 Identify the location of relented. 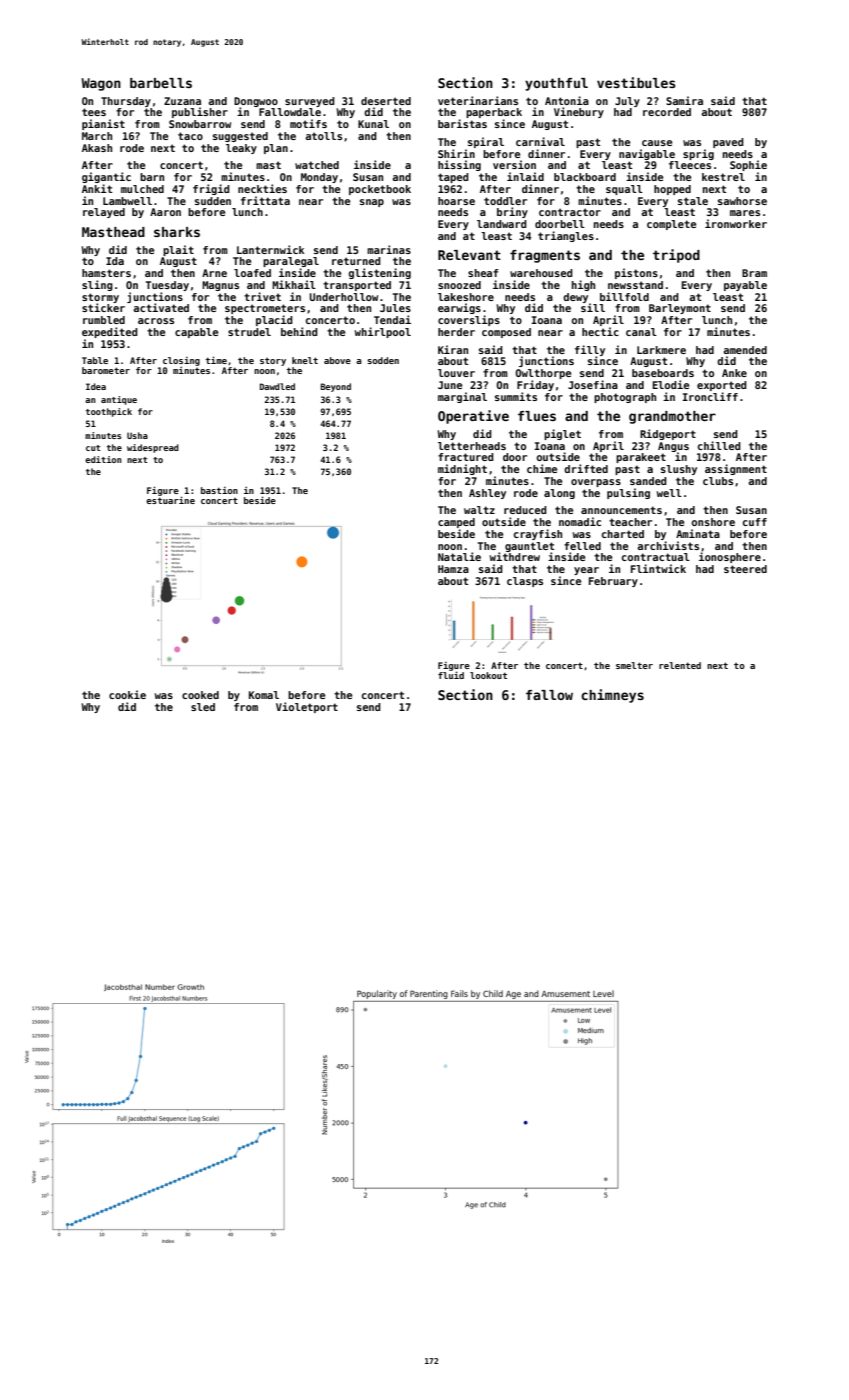
(680, 665).
